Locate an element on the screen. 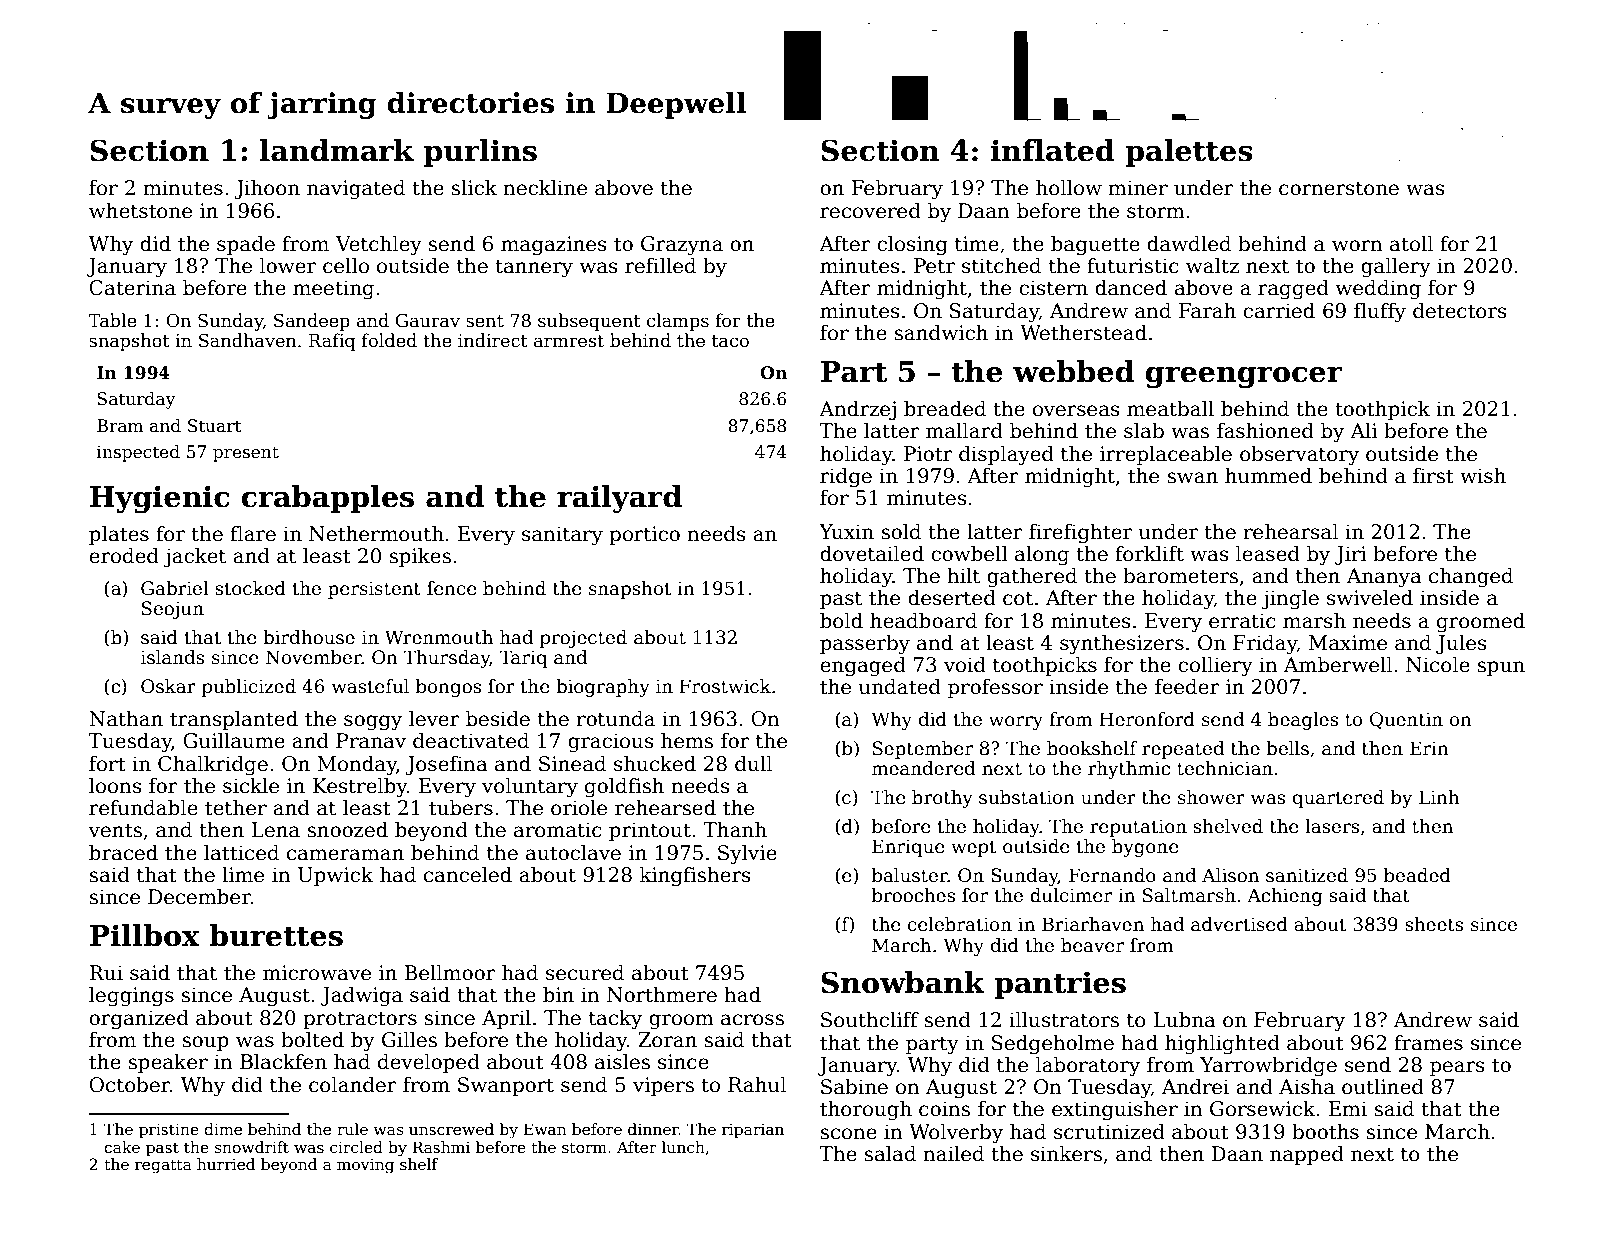 Image resolution: width=1615 pixels, height=1248 pixels. canceled is located at coordinates (468, 874).
